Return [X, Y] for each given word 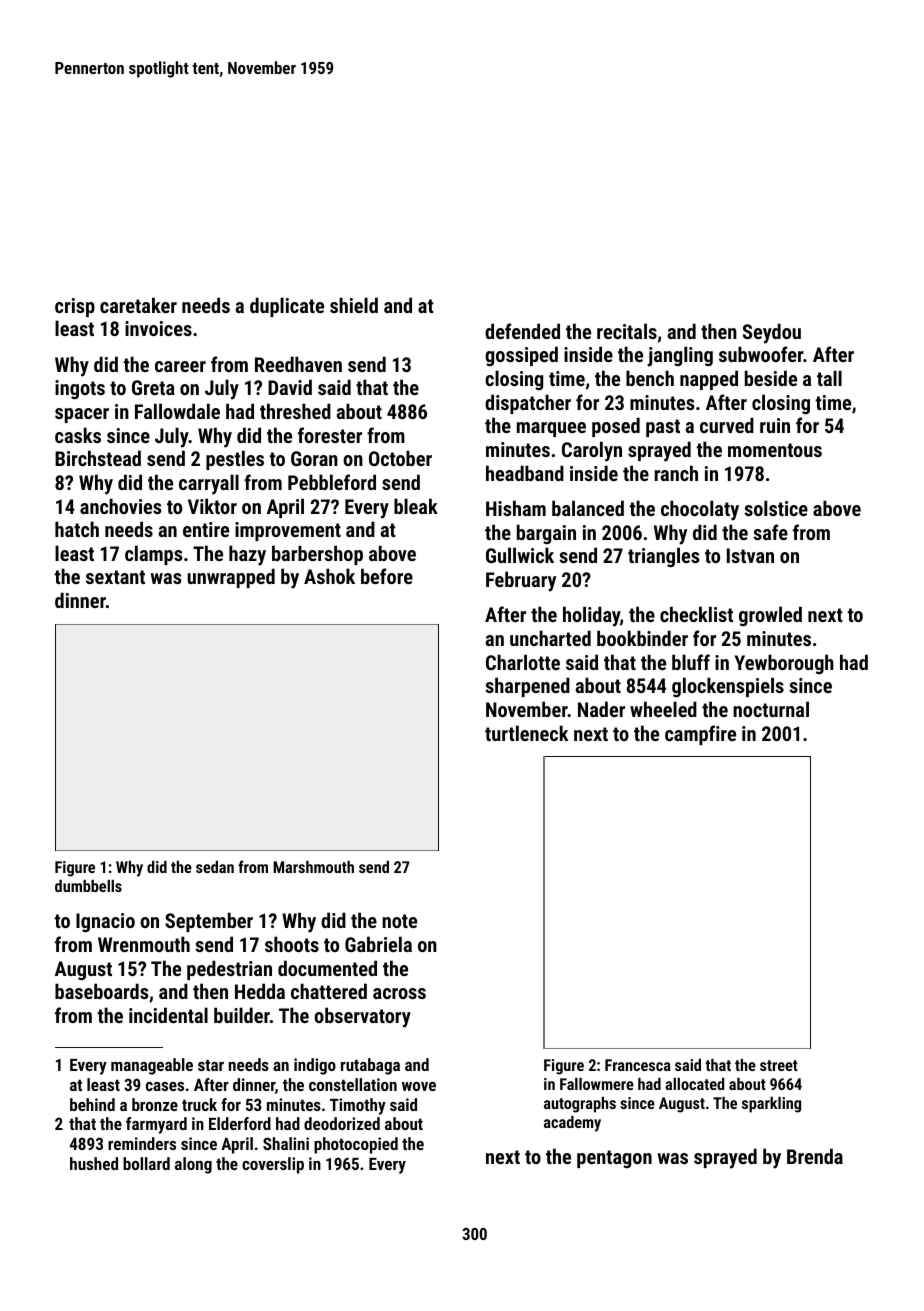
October [400, 458]
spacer [82, 415]
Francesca [638, 1065]
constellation [353, 1084]
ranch [676, 473]
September [209, 922]
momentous [775, 450]
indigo [315, 1066]
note [399, 921]
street [779, 1065]
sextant [115, 577]
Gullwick [520, 555]
